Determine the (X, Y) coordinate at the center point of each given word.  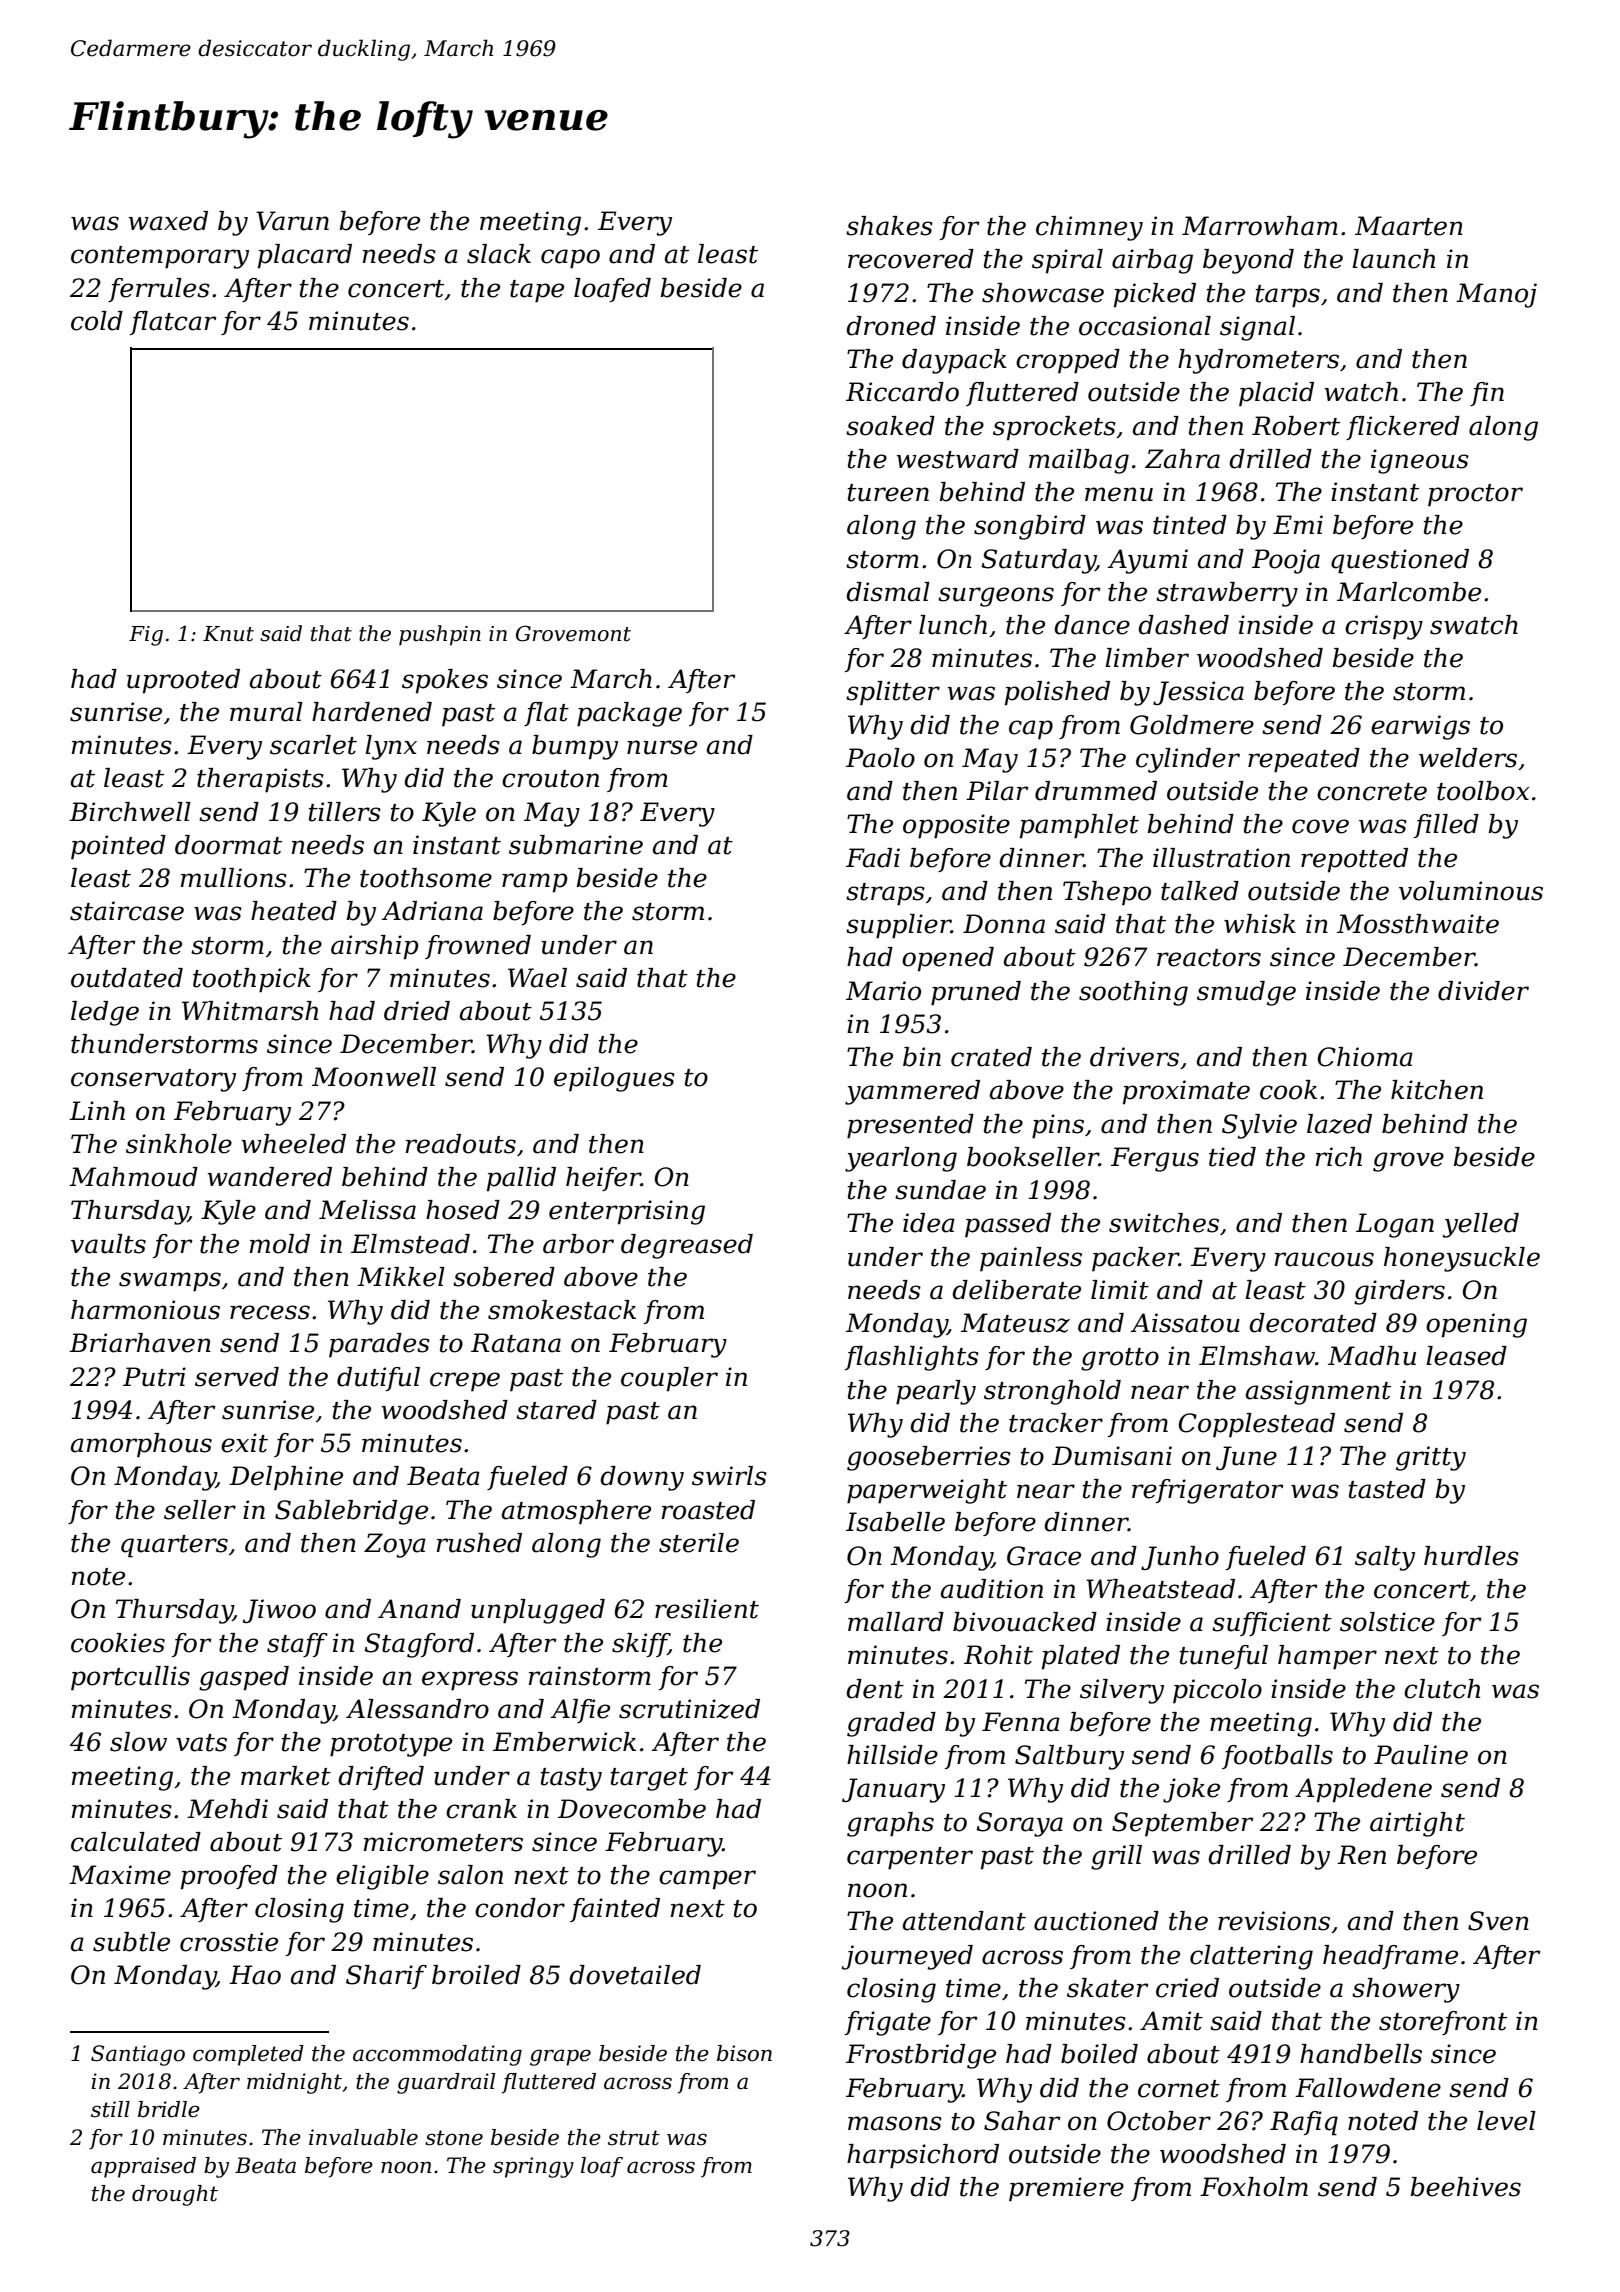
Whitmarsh (250, 1011)
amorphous (141, 1445)
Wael (537, 978)
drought (175, 2195)
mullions (234, 878)
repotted (1354, 860)
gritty (1431, 1458)
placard (305, 256)
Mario (883, 991)
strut (634, 2138)
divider (1483, 991)
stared (556, 1410)
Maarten (1409, 226)
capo (570, 259)
